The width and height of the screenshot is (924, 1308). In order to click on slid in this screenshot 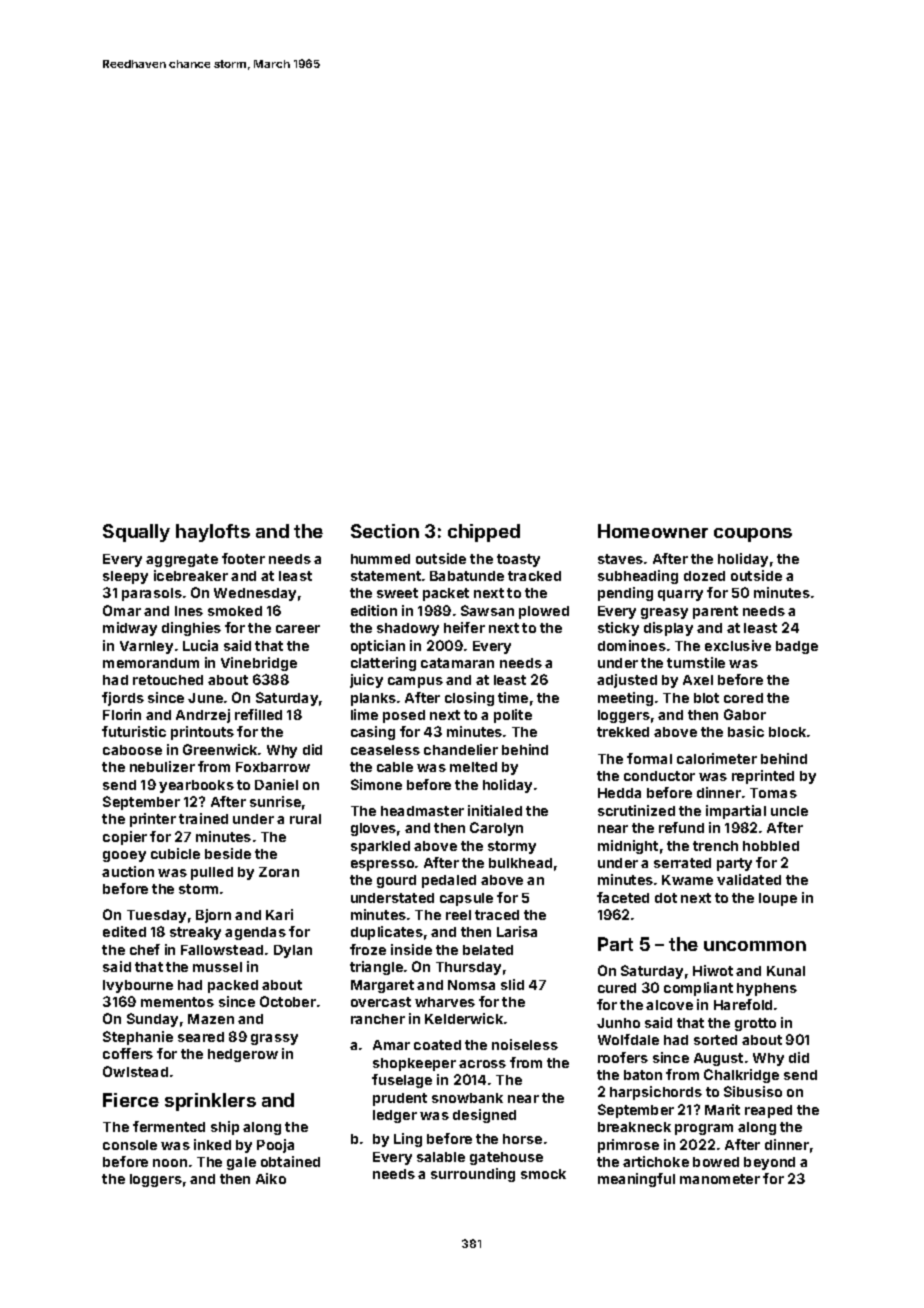, I will do `click(512, 984)`.
